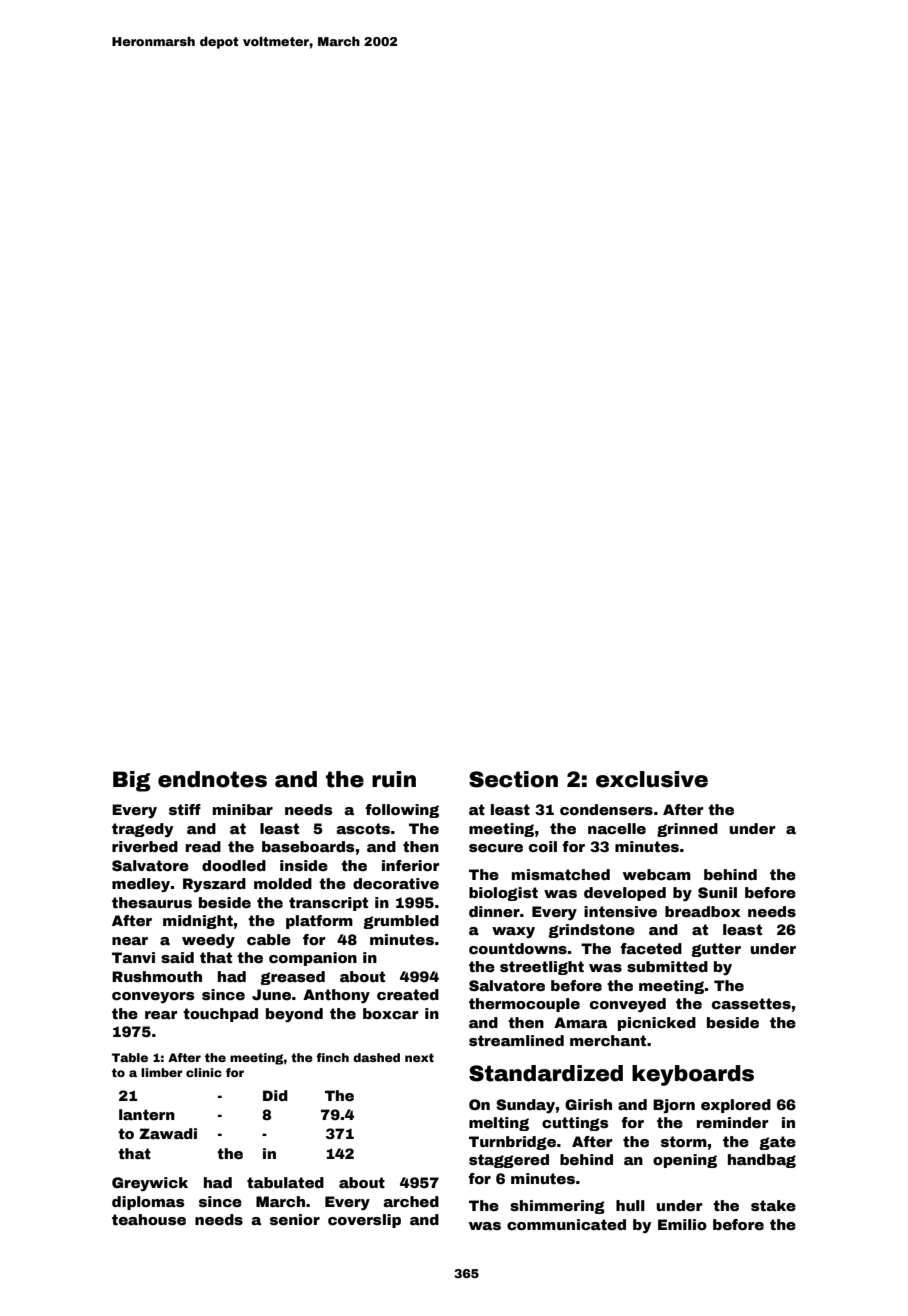 This page has width=908, height=1316. Describe the element at coordinates (496, 848) in the page. I see `secure` at that location.
